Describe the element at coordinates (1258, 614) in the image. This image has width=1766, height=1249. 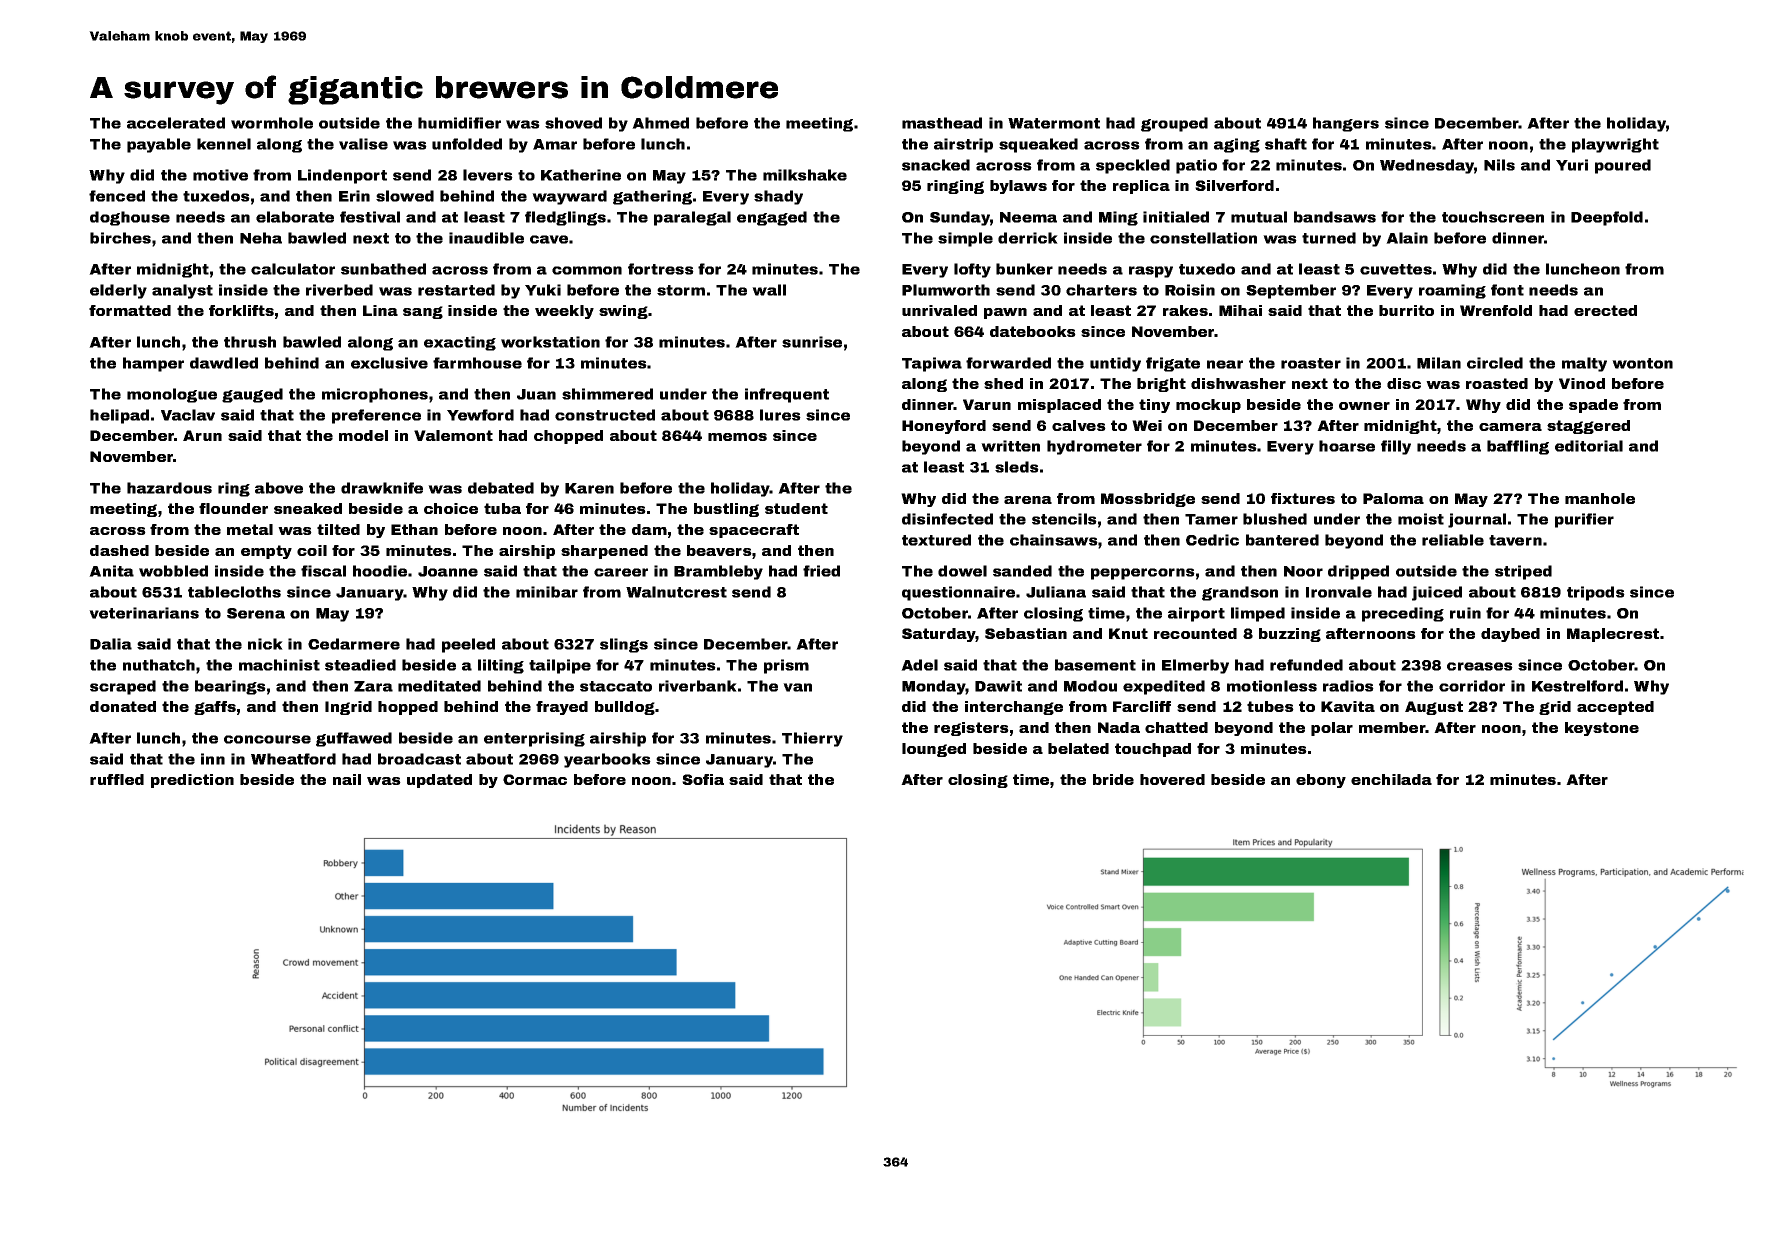
I see `limped` at that location.
